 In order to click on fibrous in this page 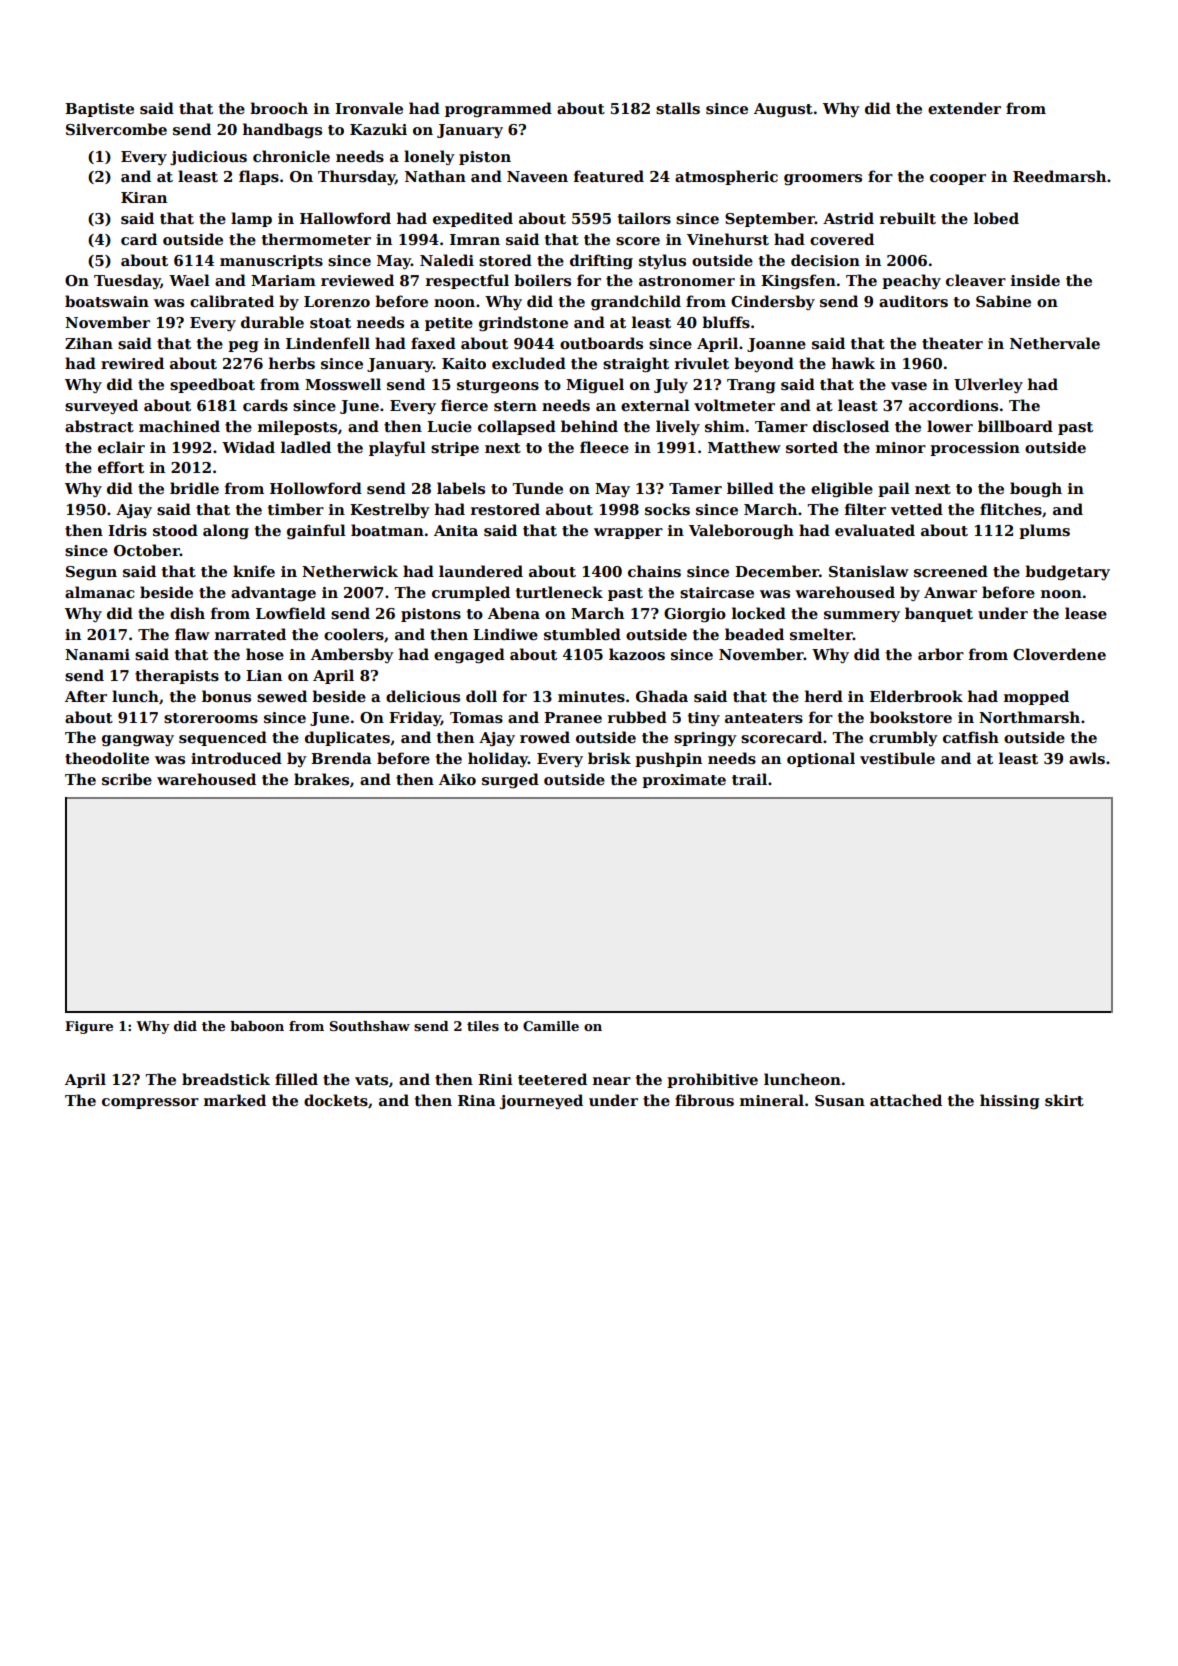, I will do `click(704, 1100)`.
